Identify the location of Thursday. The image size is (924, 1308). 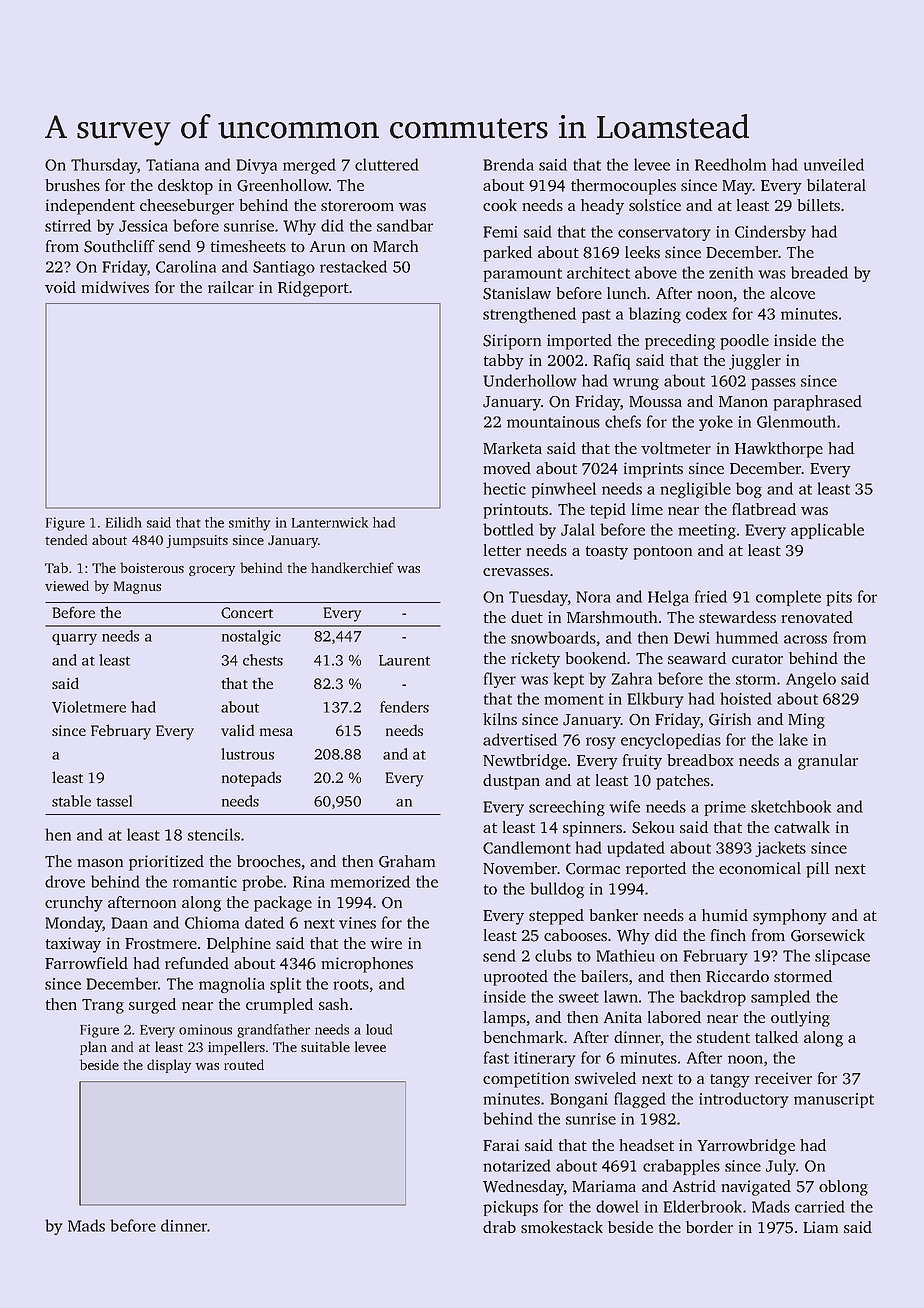
(104, 166).
